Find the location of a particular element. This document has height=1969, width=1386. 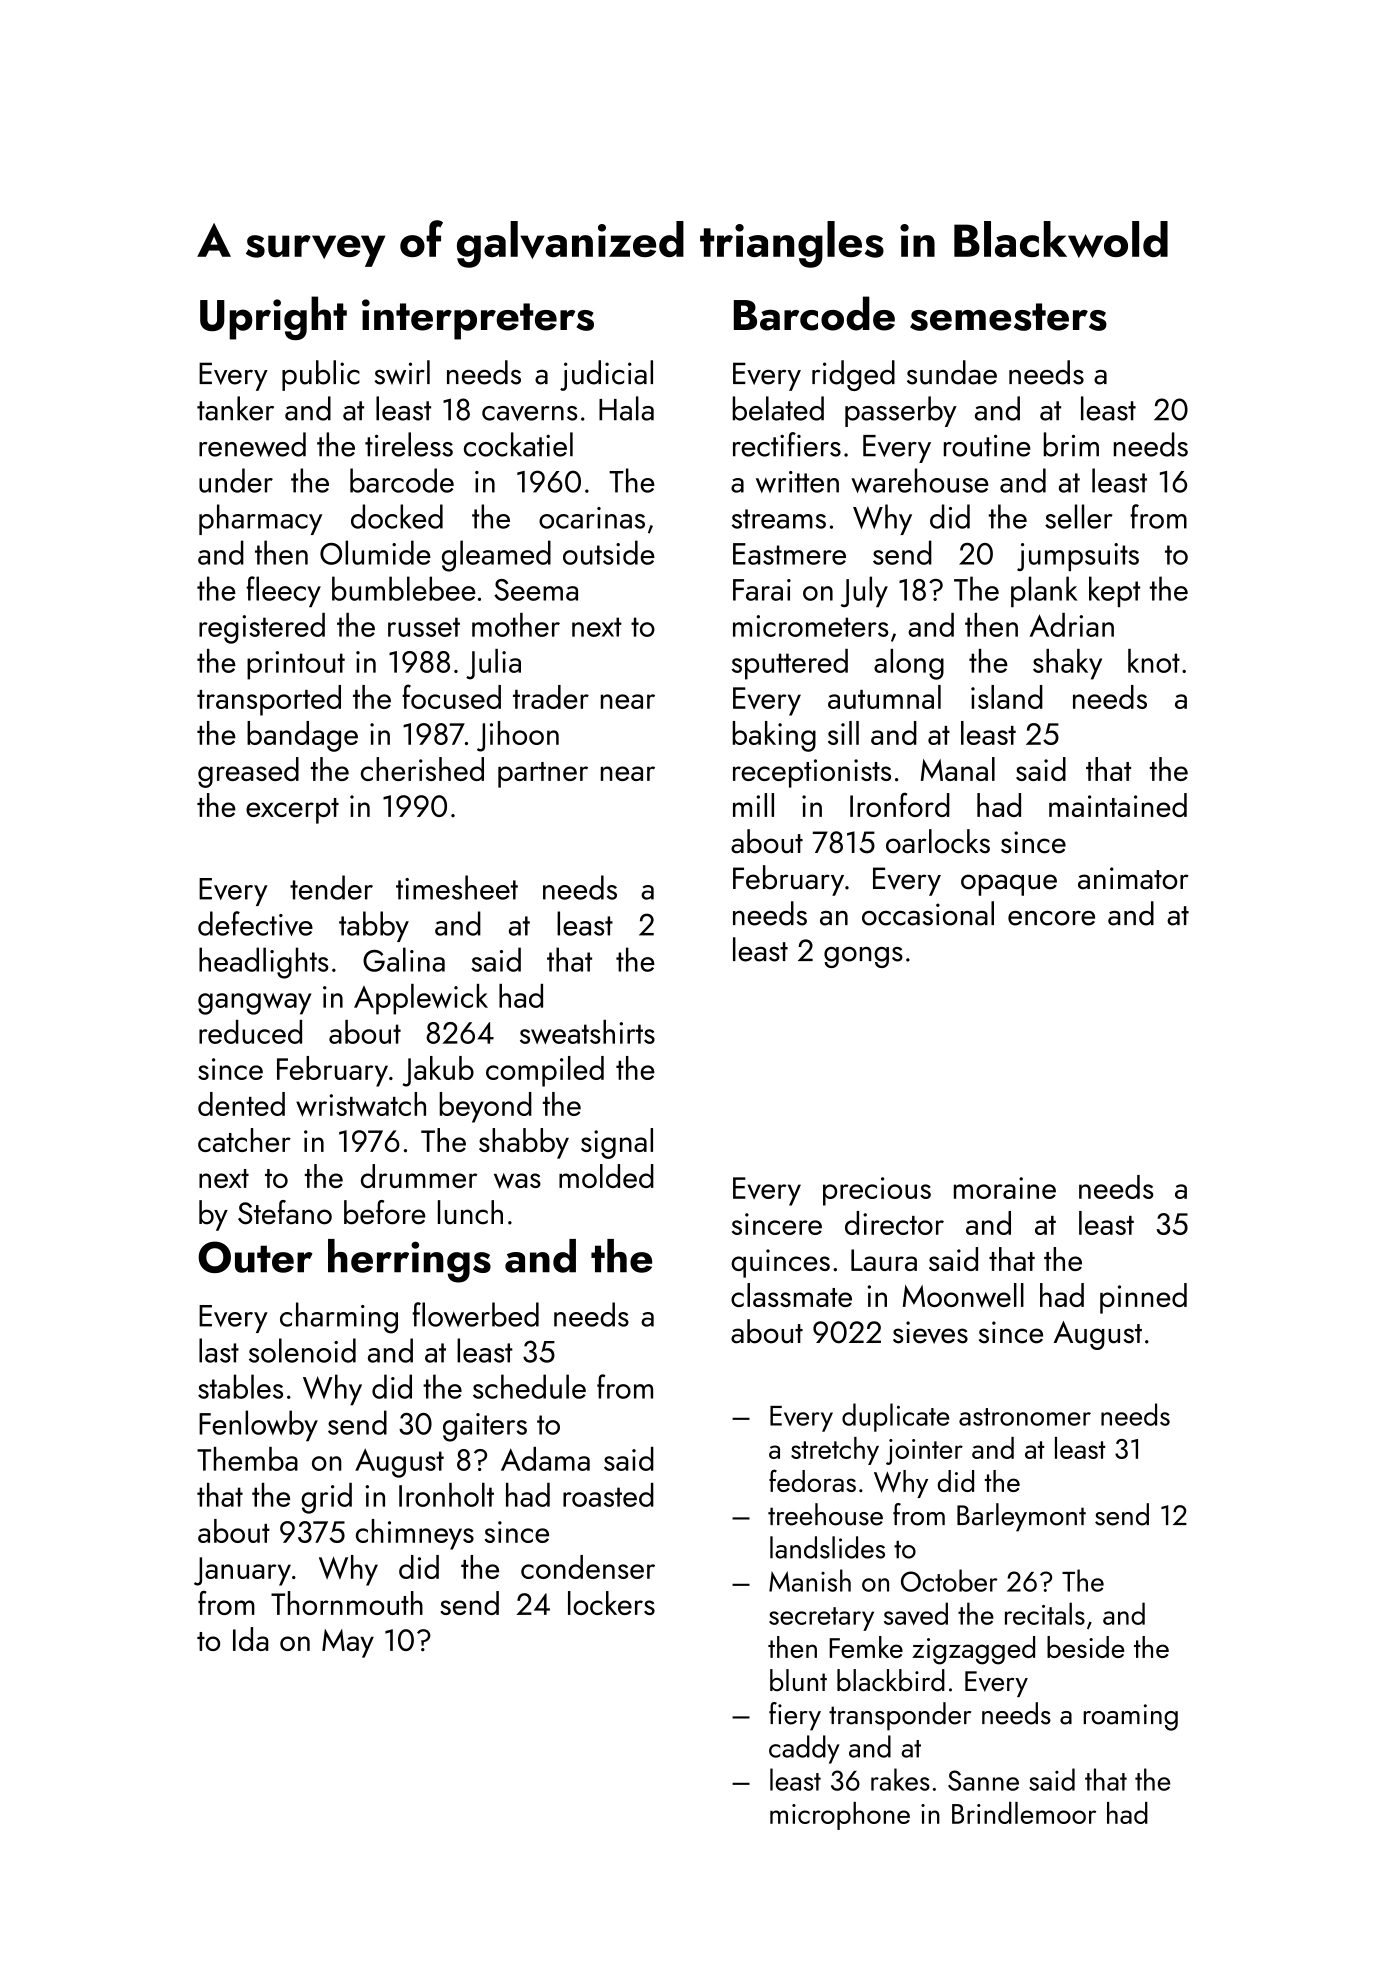

opaque is located at coordinates (1009, 885).
